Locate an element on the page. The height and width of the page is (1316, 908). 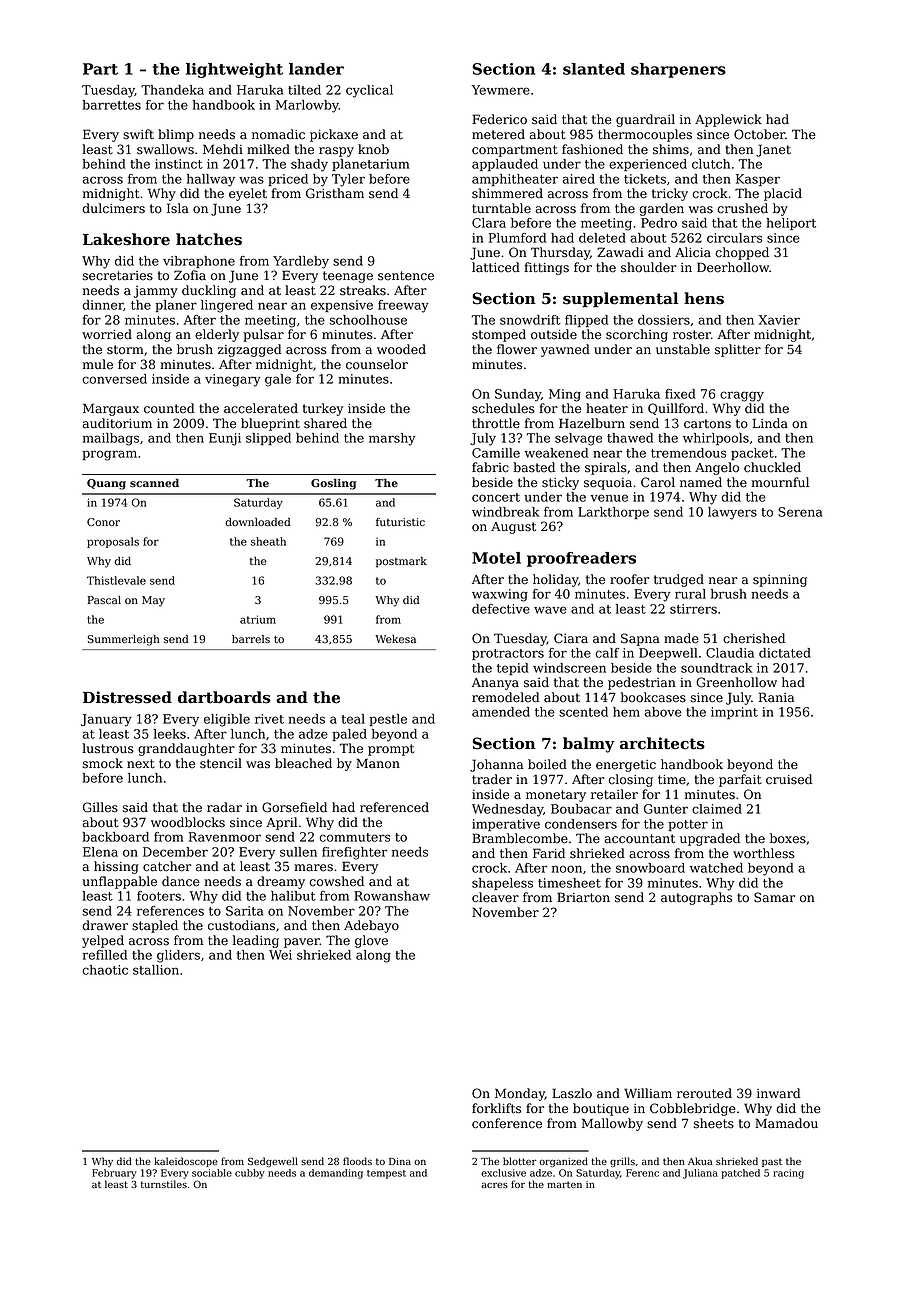
marshy is located at coordinates (392, 439).
